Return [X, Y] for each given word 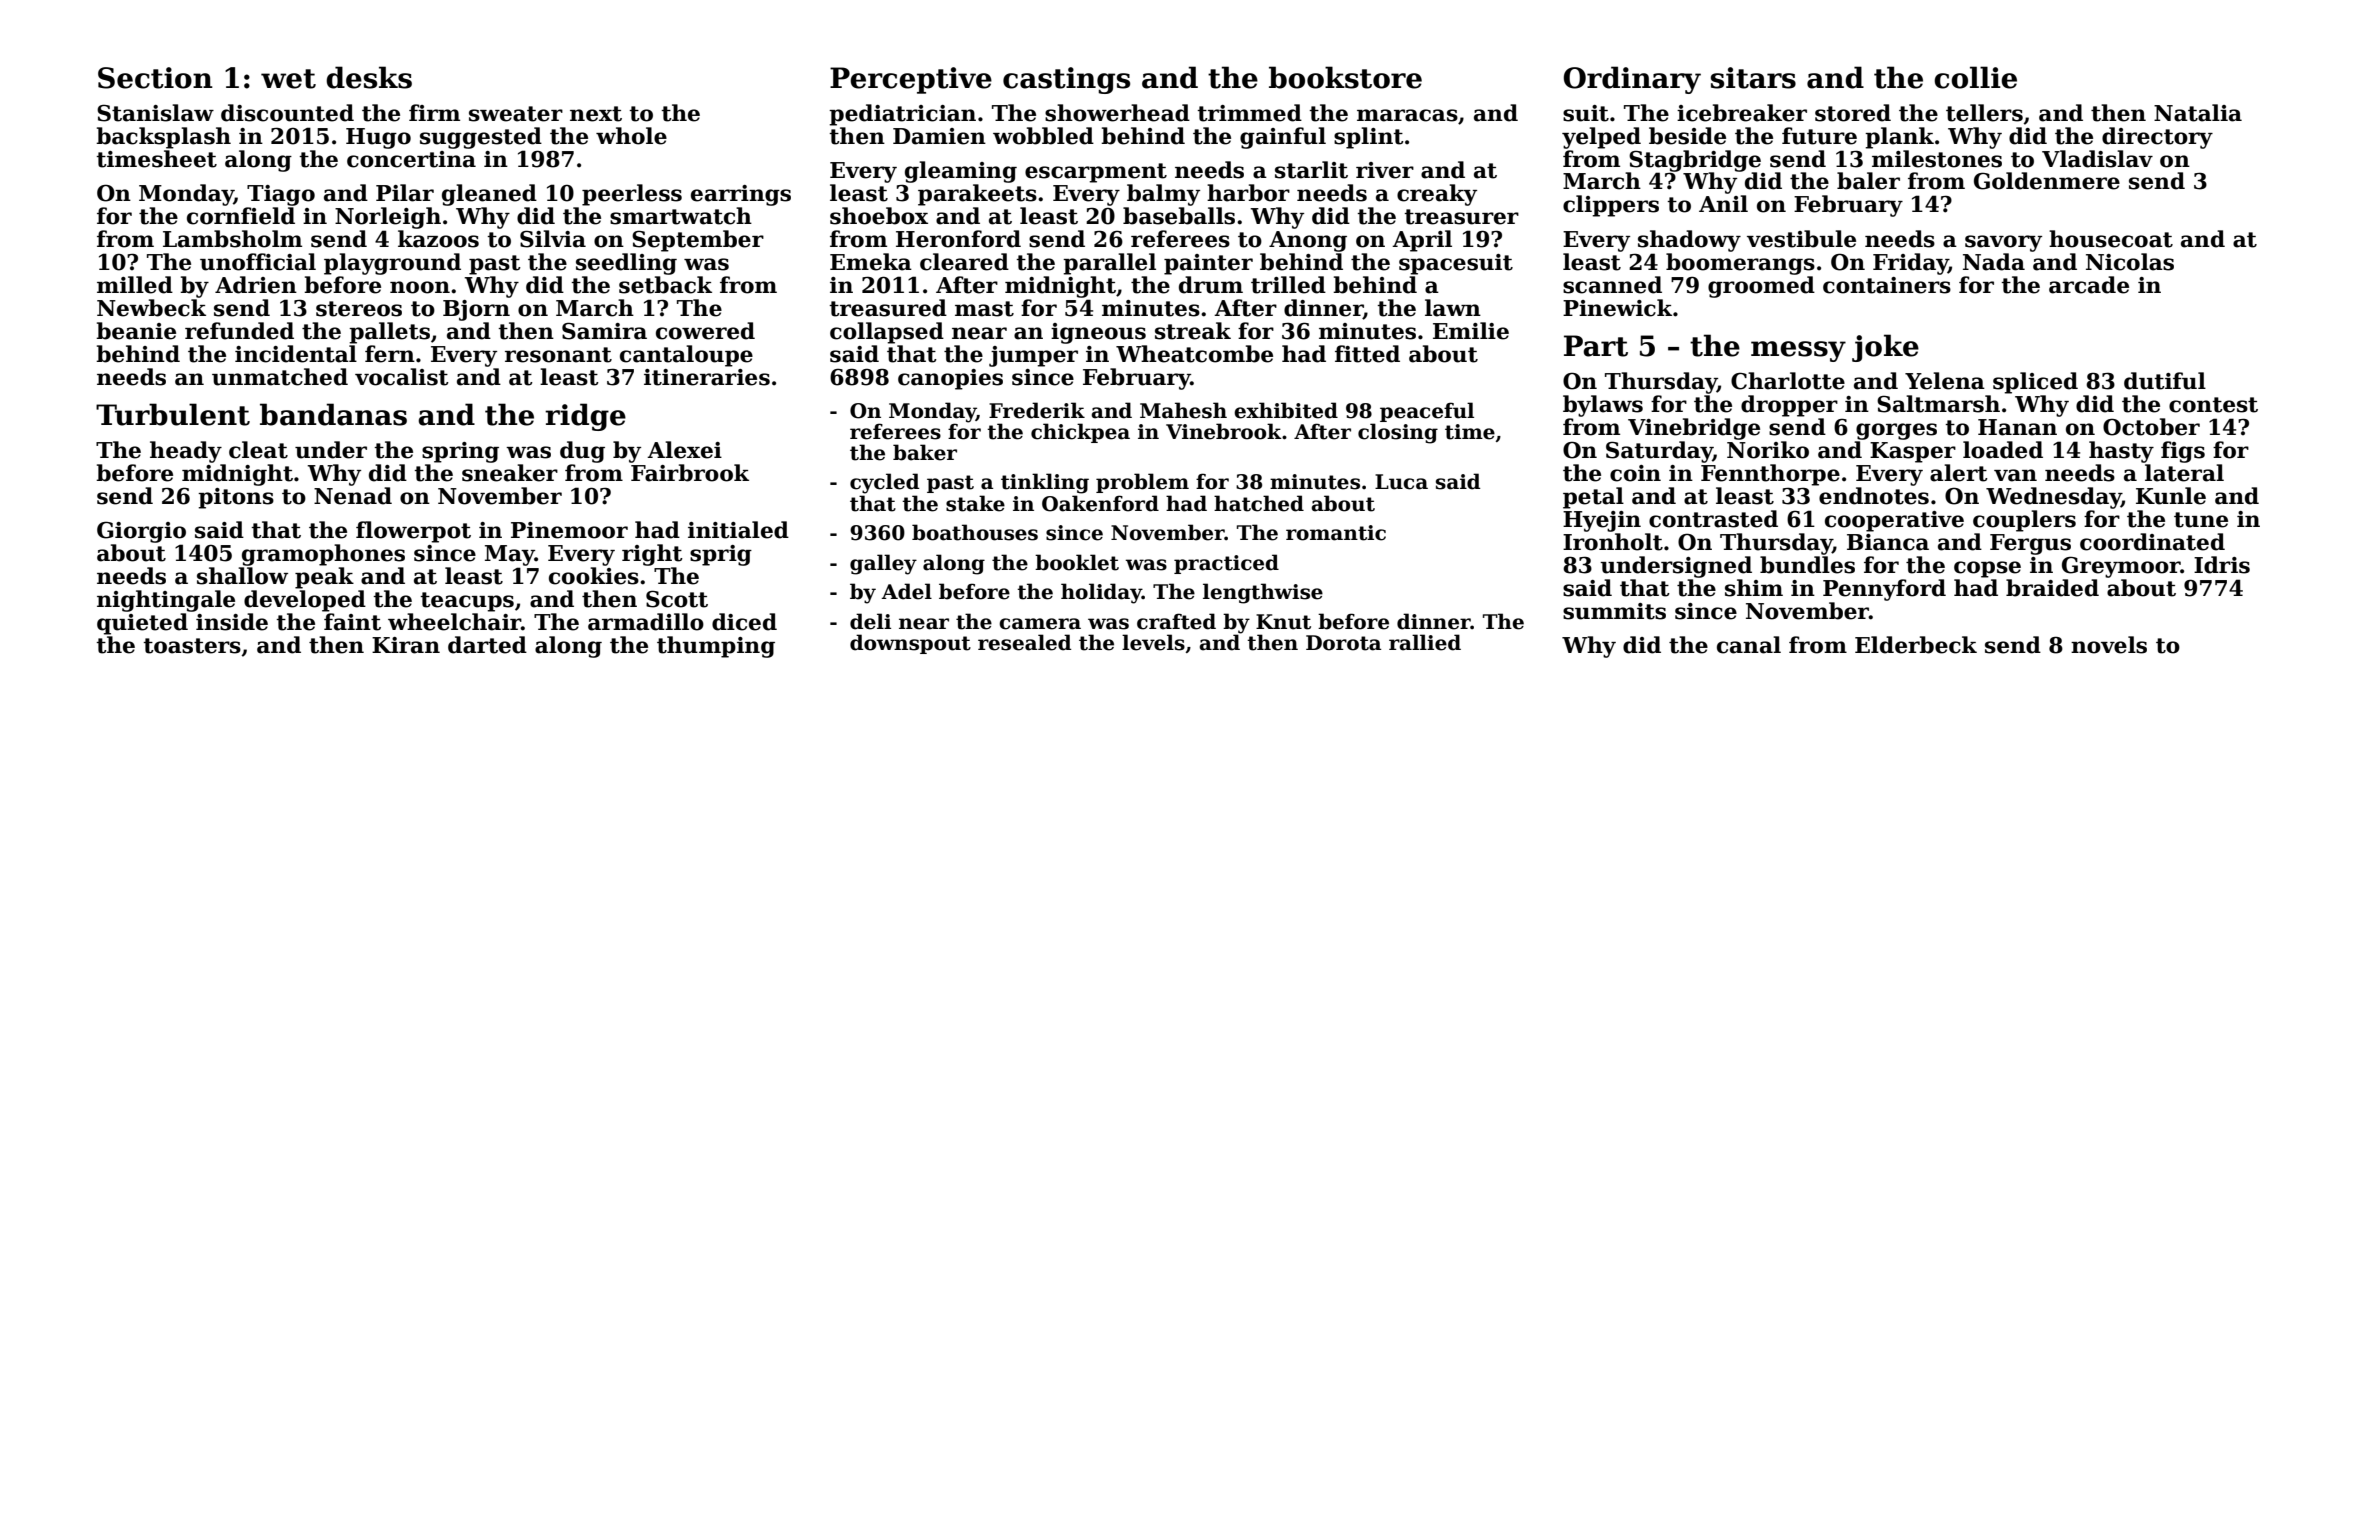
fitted [1367, 354]
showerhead [1117, 113]
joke [1885, 348]
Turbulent [173, 414]
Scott [677, 599]
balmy [1163, 195]
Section [155, 78]
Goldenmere [2047, 181]
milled [135, 285]
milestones [1937, 159]
